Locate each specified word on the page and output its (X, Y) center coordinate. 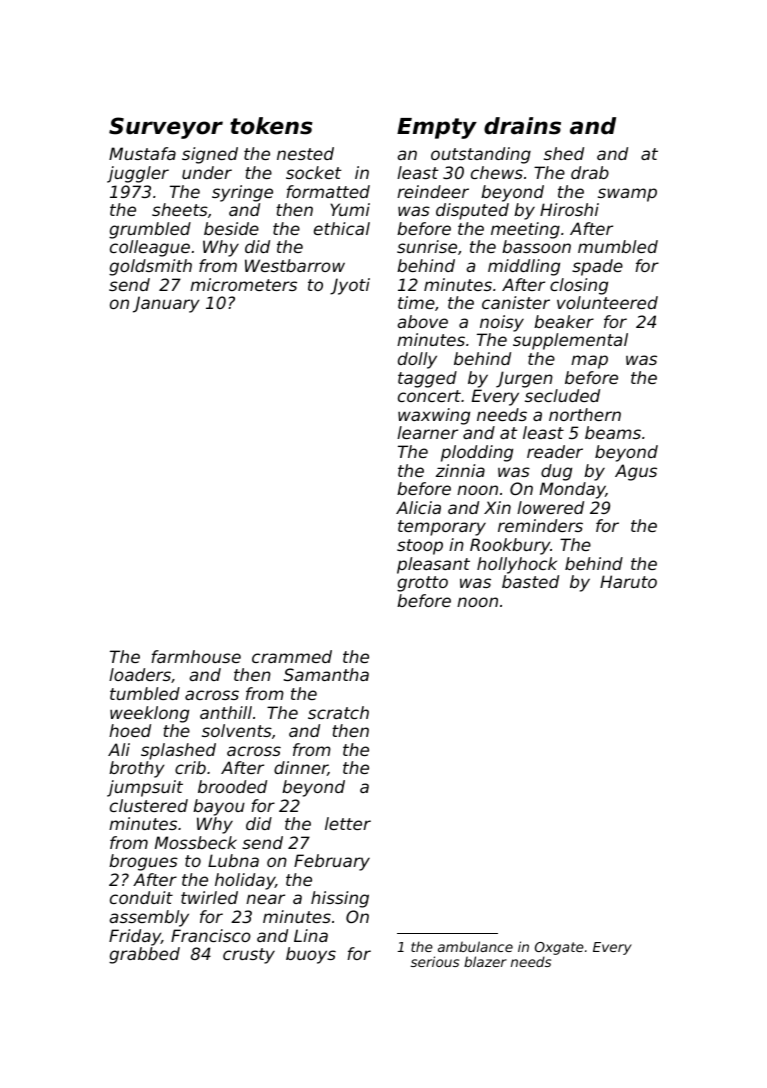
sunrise (427, 246)
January (166, 304)
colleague (150, 248)
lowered (550, 507)
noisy (502, 323)
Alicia (418, 507)
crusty (249, 956)
